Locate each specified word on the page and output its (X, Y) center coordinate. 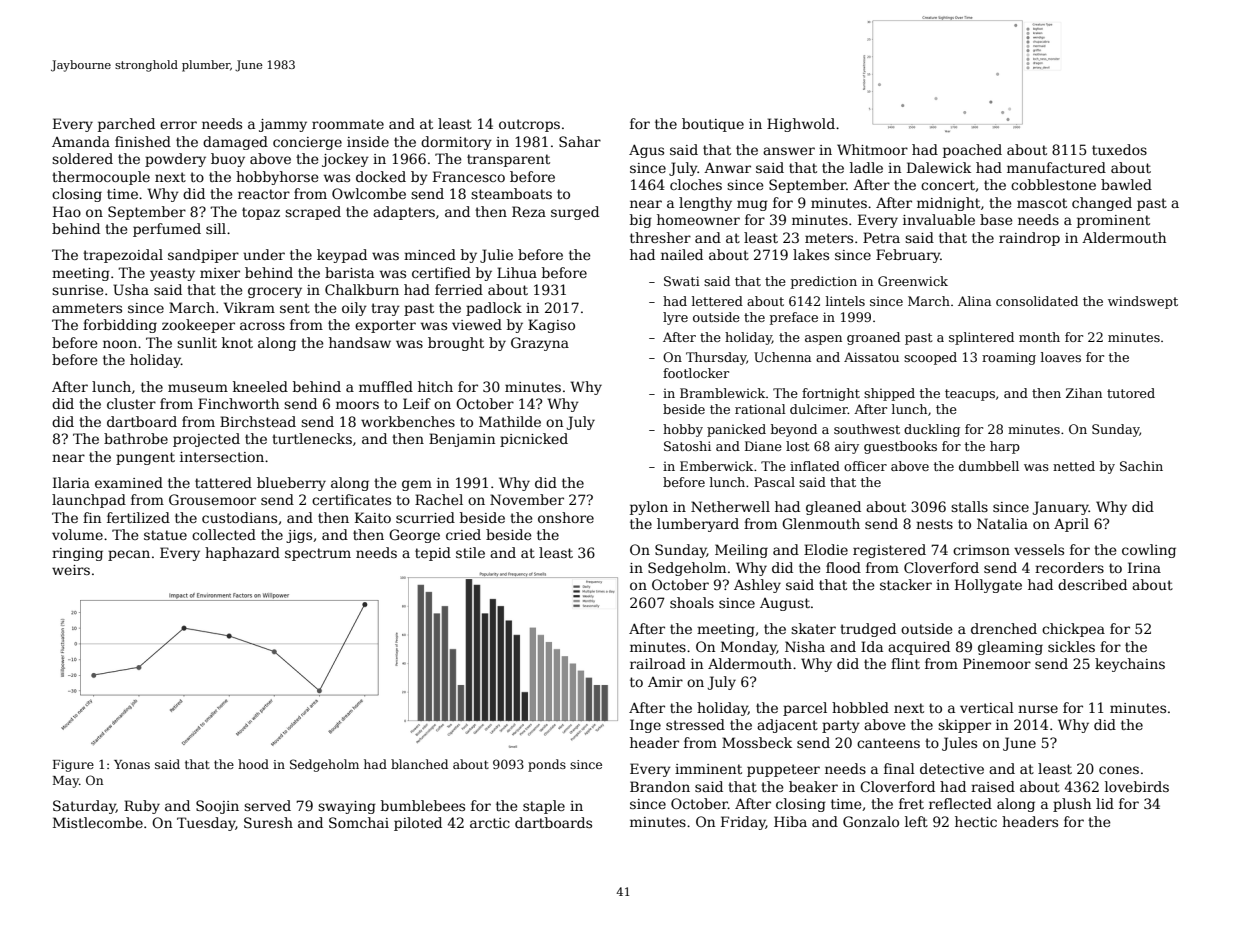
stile (470, 552)
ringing (77, 554)
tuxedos (1119, 149)
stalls (969, 506)
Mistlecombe (98, 822)
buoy (228, 160)
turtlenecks (312, 438)
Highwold (801, 125)
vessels (1039, 549)
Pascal (774, 482)
